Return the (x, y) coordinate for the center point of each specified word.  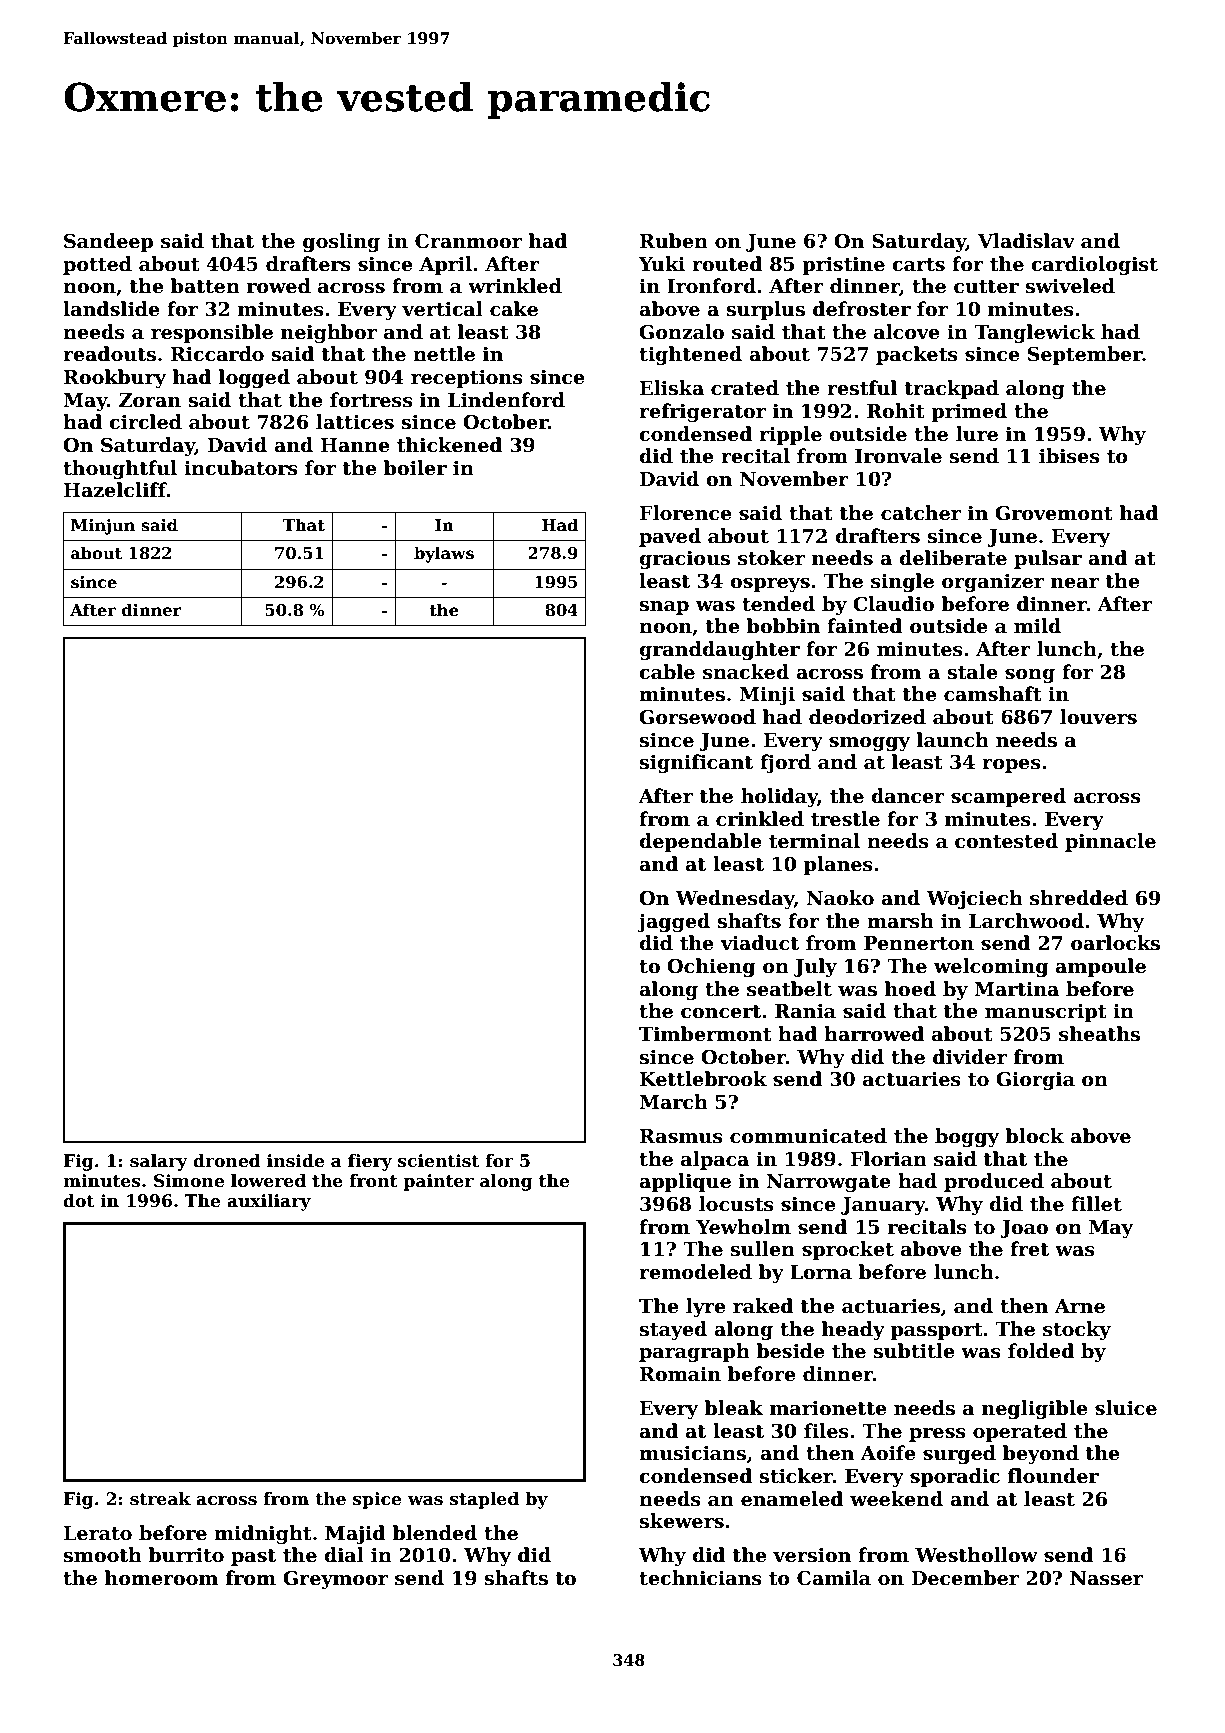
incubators (241, 468)
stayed (673, 1330)
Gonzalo (681, 332)
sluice (1126, 1408)
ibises (1069, 456)
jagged (673, 922)
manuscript (1046, 1013)
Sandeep (108, 242)
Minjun (103, 527)
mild (1037, 626)
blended (434, 1533)
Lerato (98, 1533)
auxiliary (269, 1202)
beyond (1041, 1454)
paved (670, 537)
